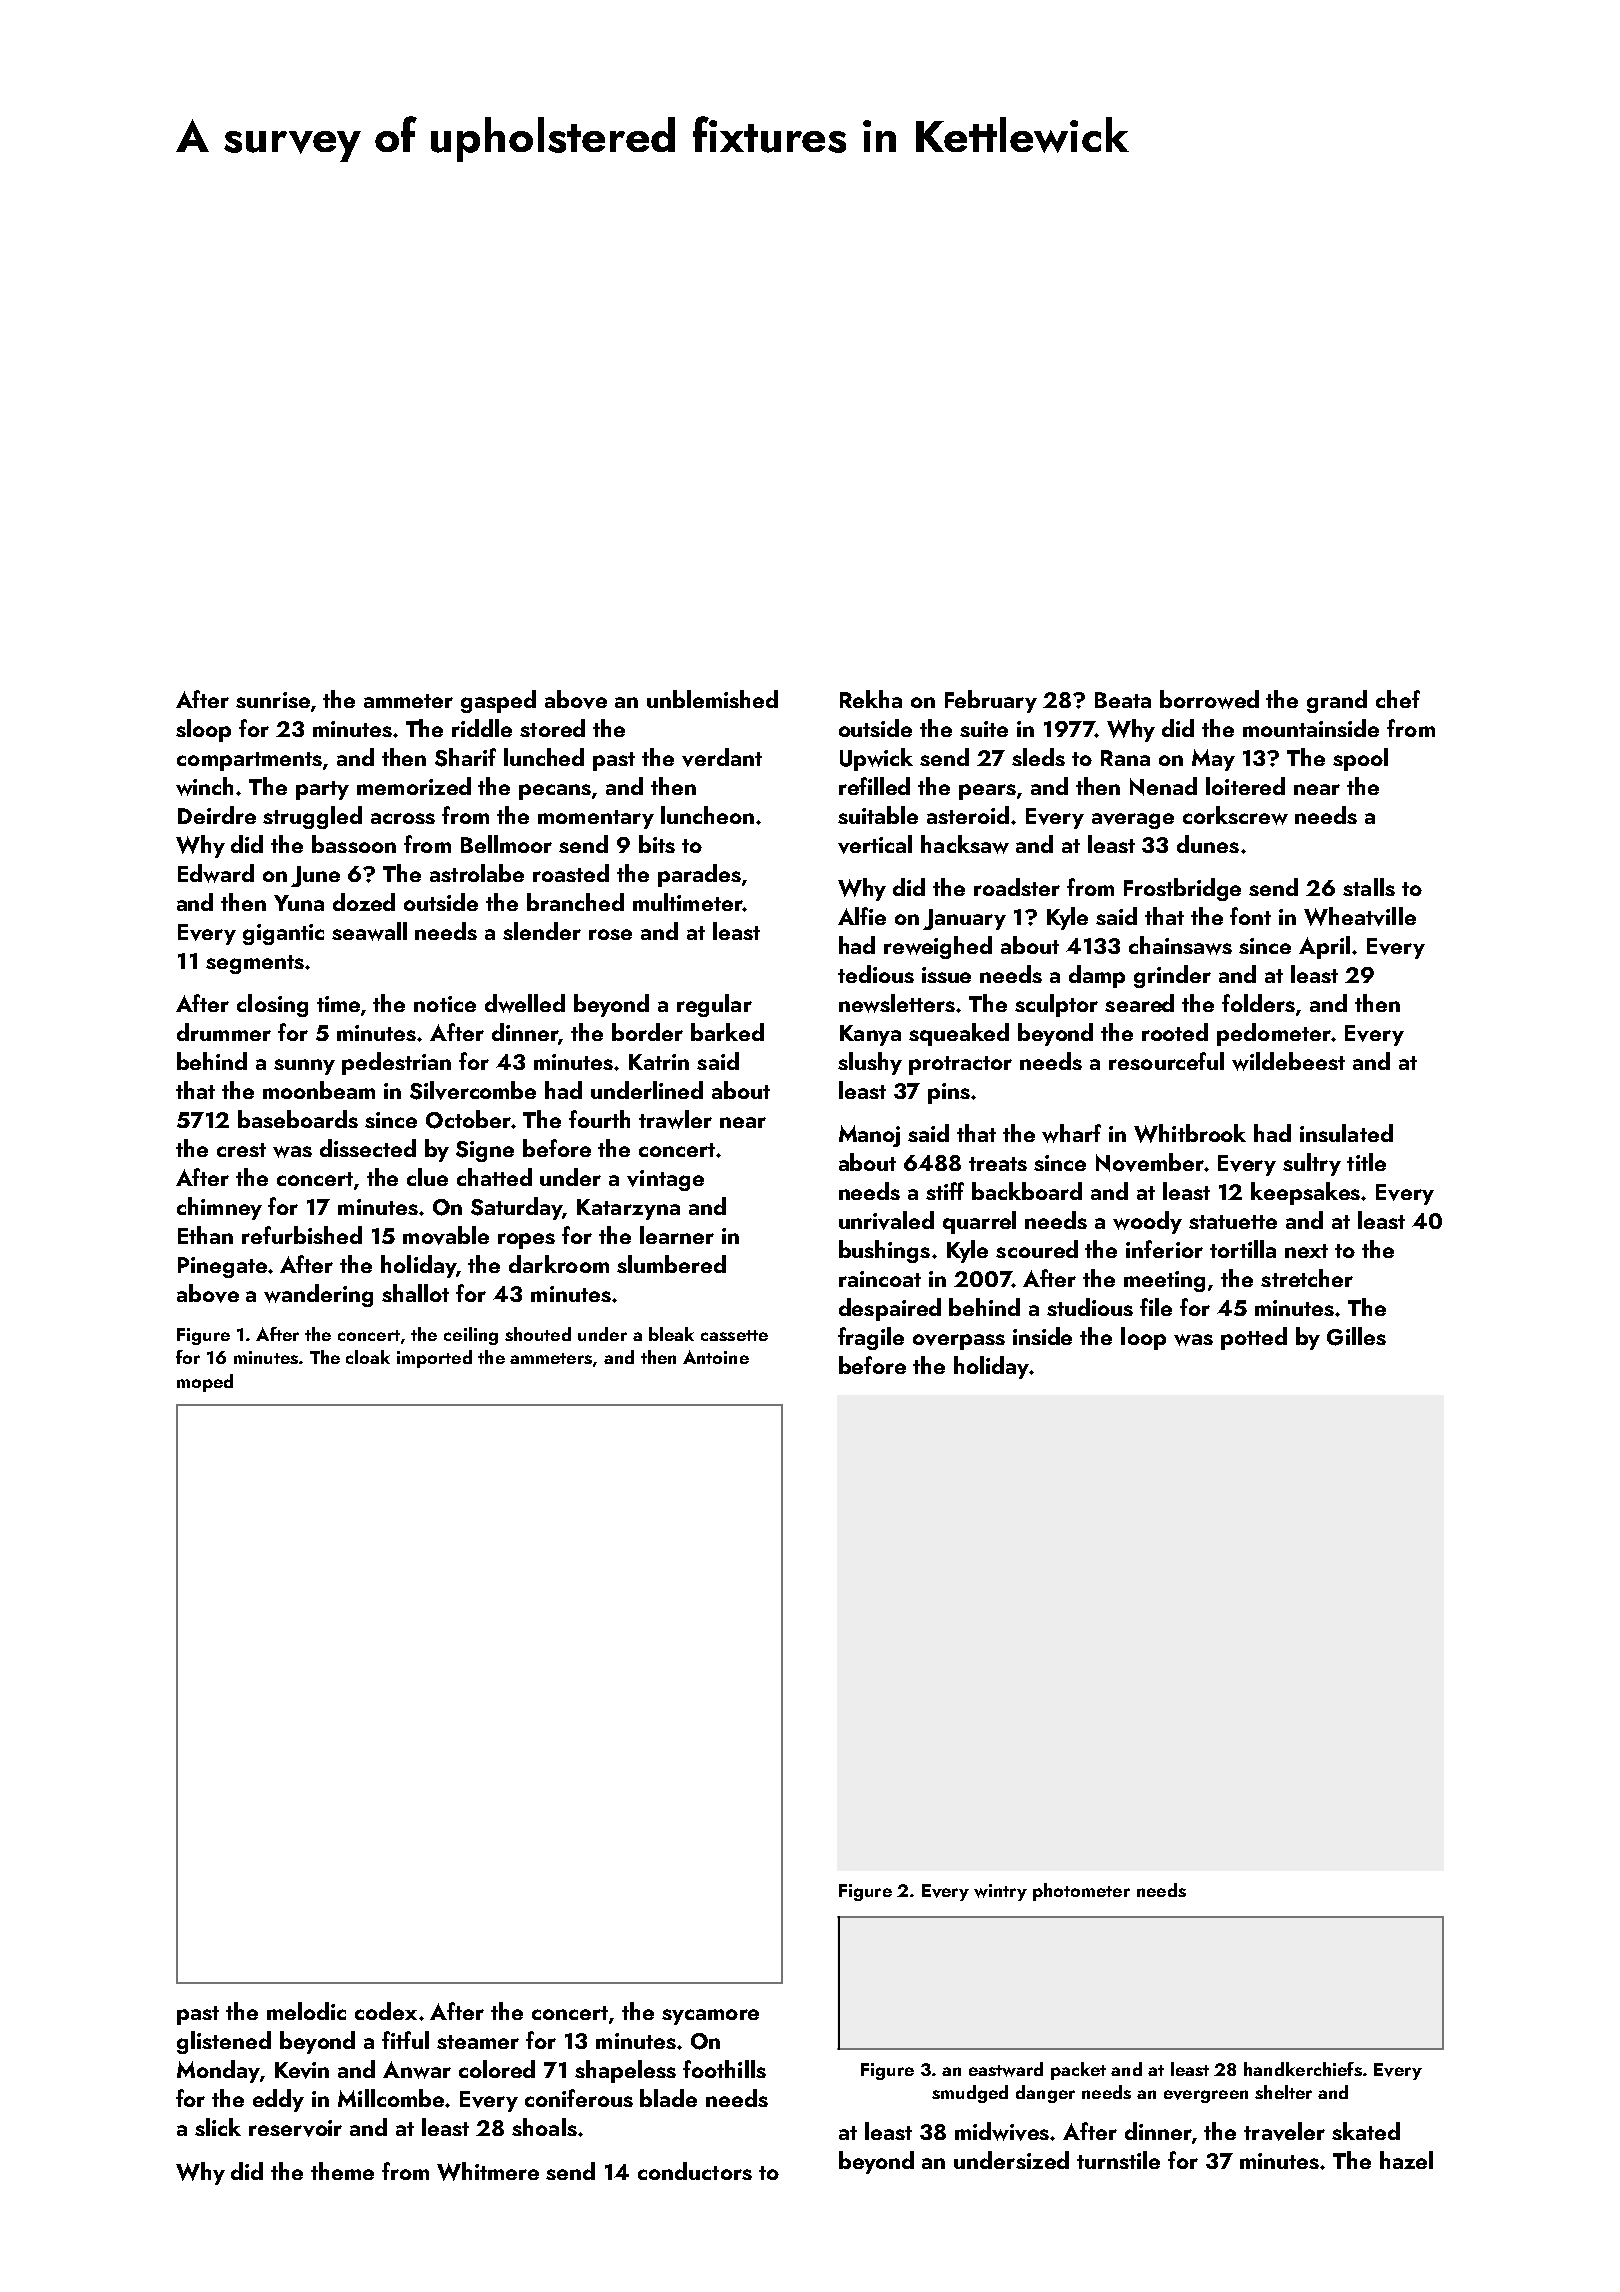 This page has height=2292, width=1620. I want to click on sunrise, so click(273, 700).
